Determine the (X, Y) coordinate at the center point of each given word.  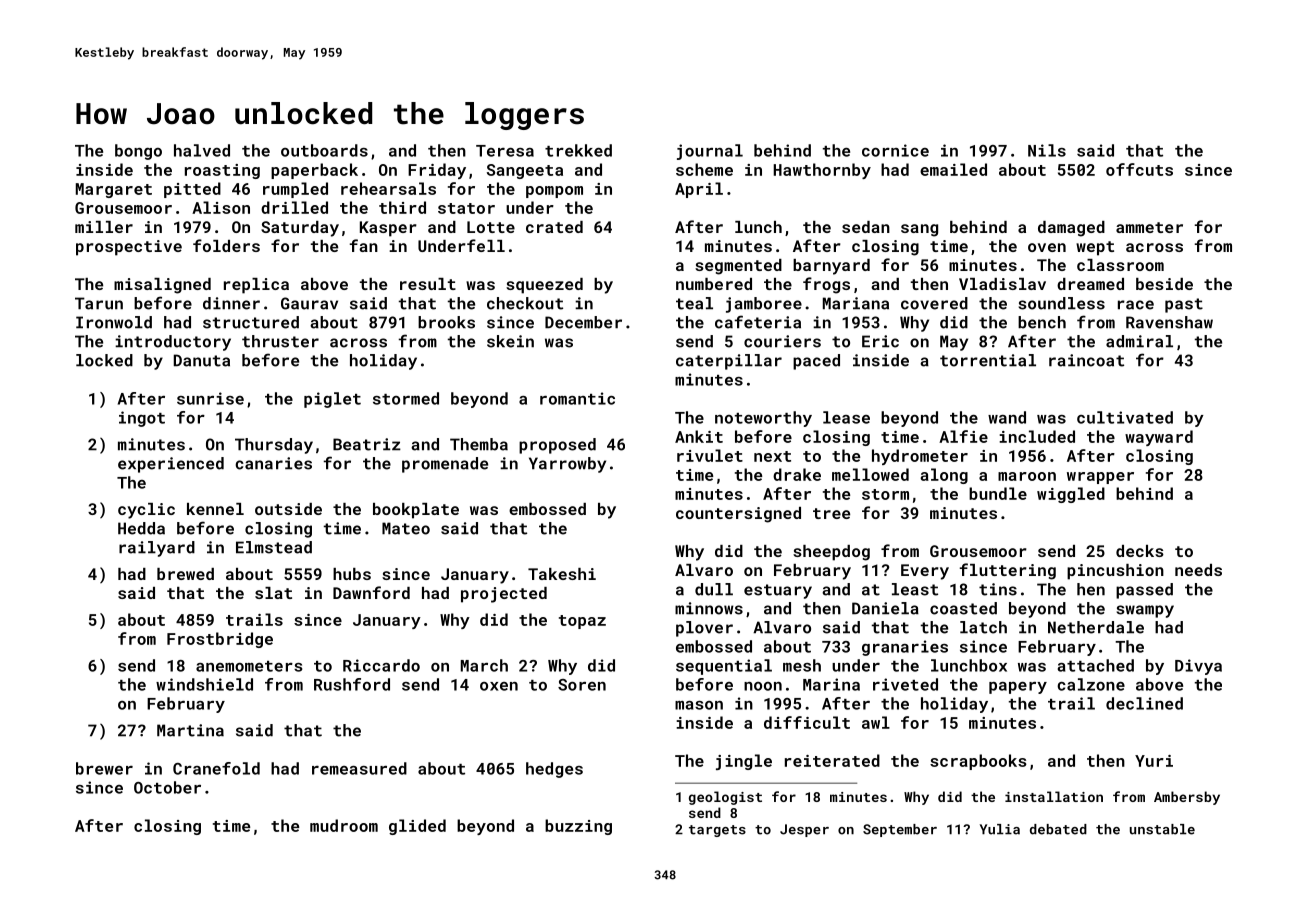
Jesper (804, 830)
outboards (324, 150)
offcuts (1139, 169)
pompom (554, 192)
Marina (831, 684)
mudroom (344, 825)
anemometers (249, 666)
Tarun (99, 303)
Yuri (1154, 761)
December (583, 322)
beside (1164, 284)
